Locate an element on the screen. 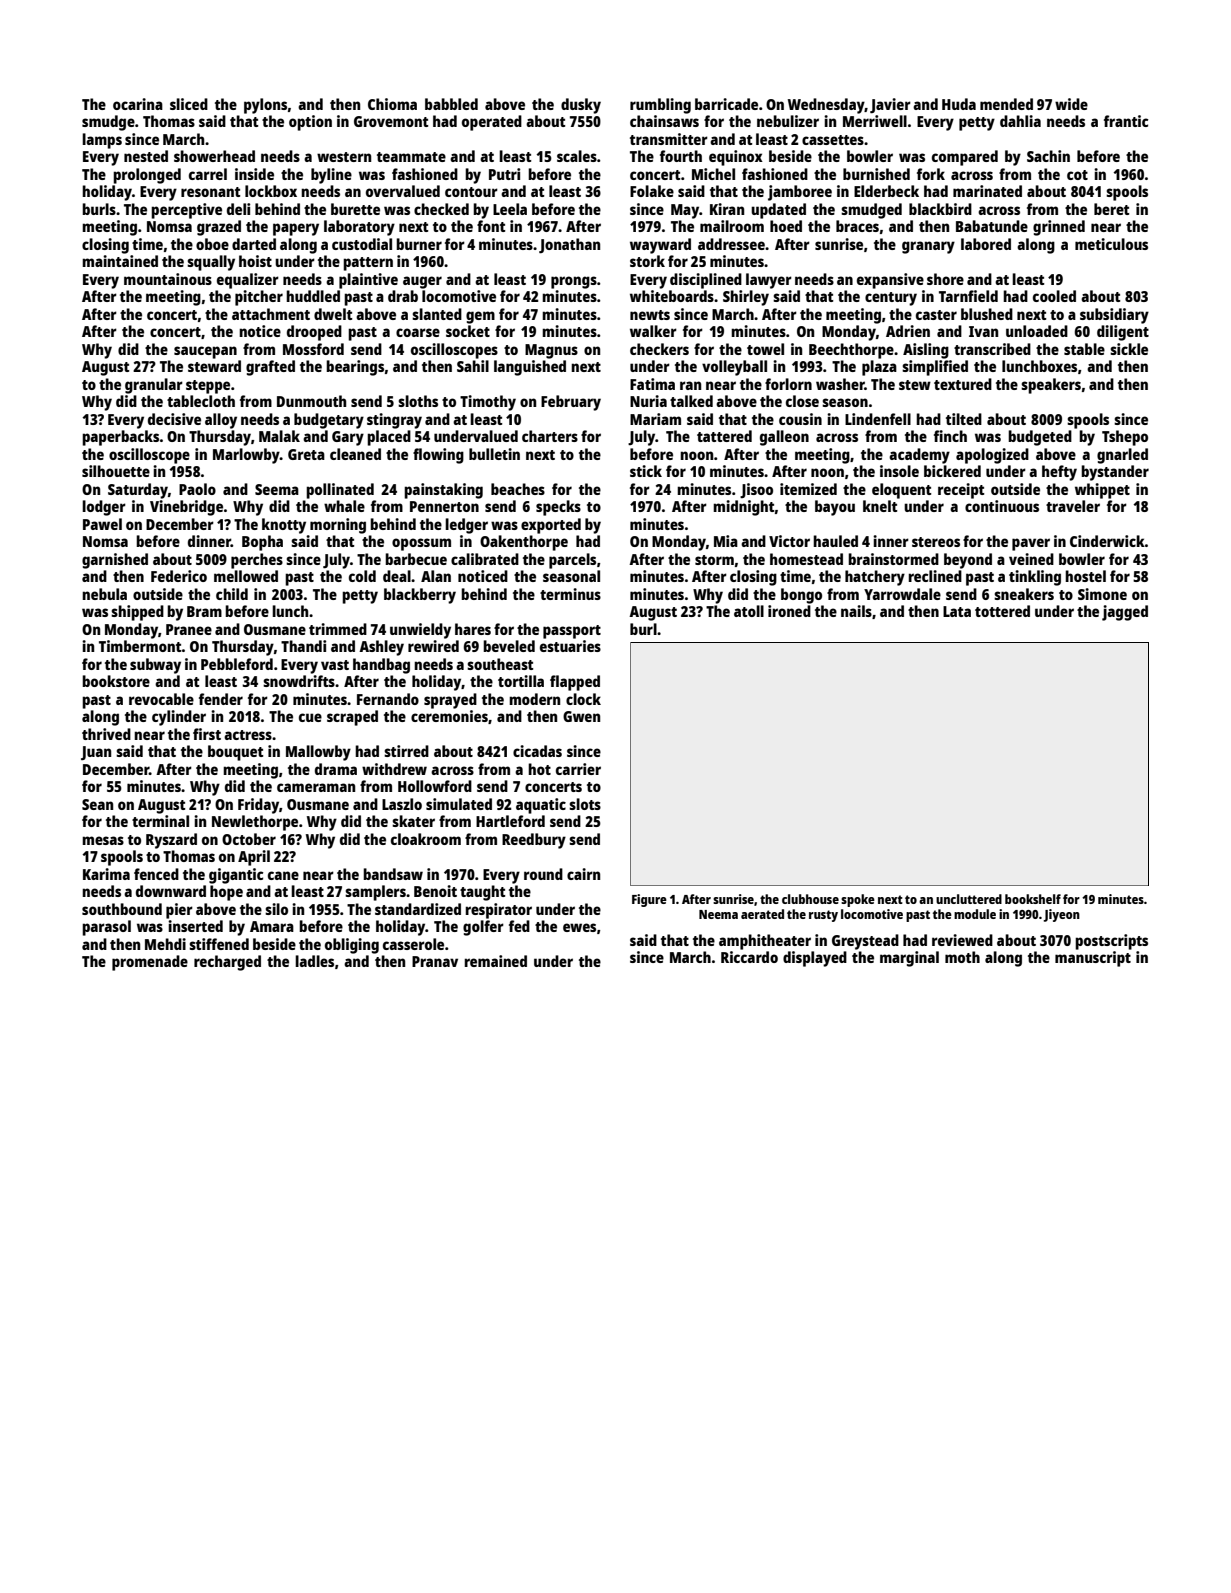 The width and height of the screenshot is (1231, 1593). babbled is located at coordinates (451, 104).
